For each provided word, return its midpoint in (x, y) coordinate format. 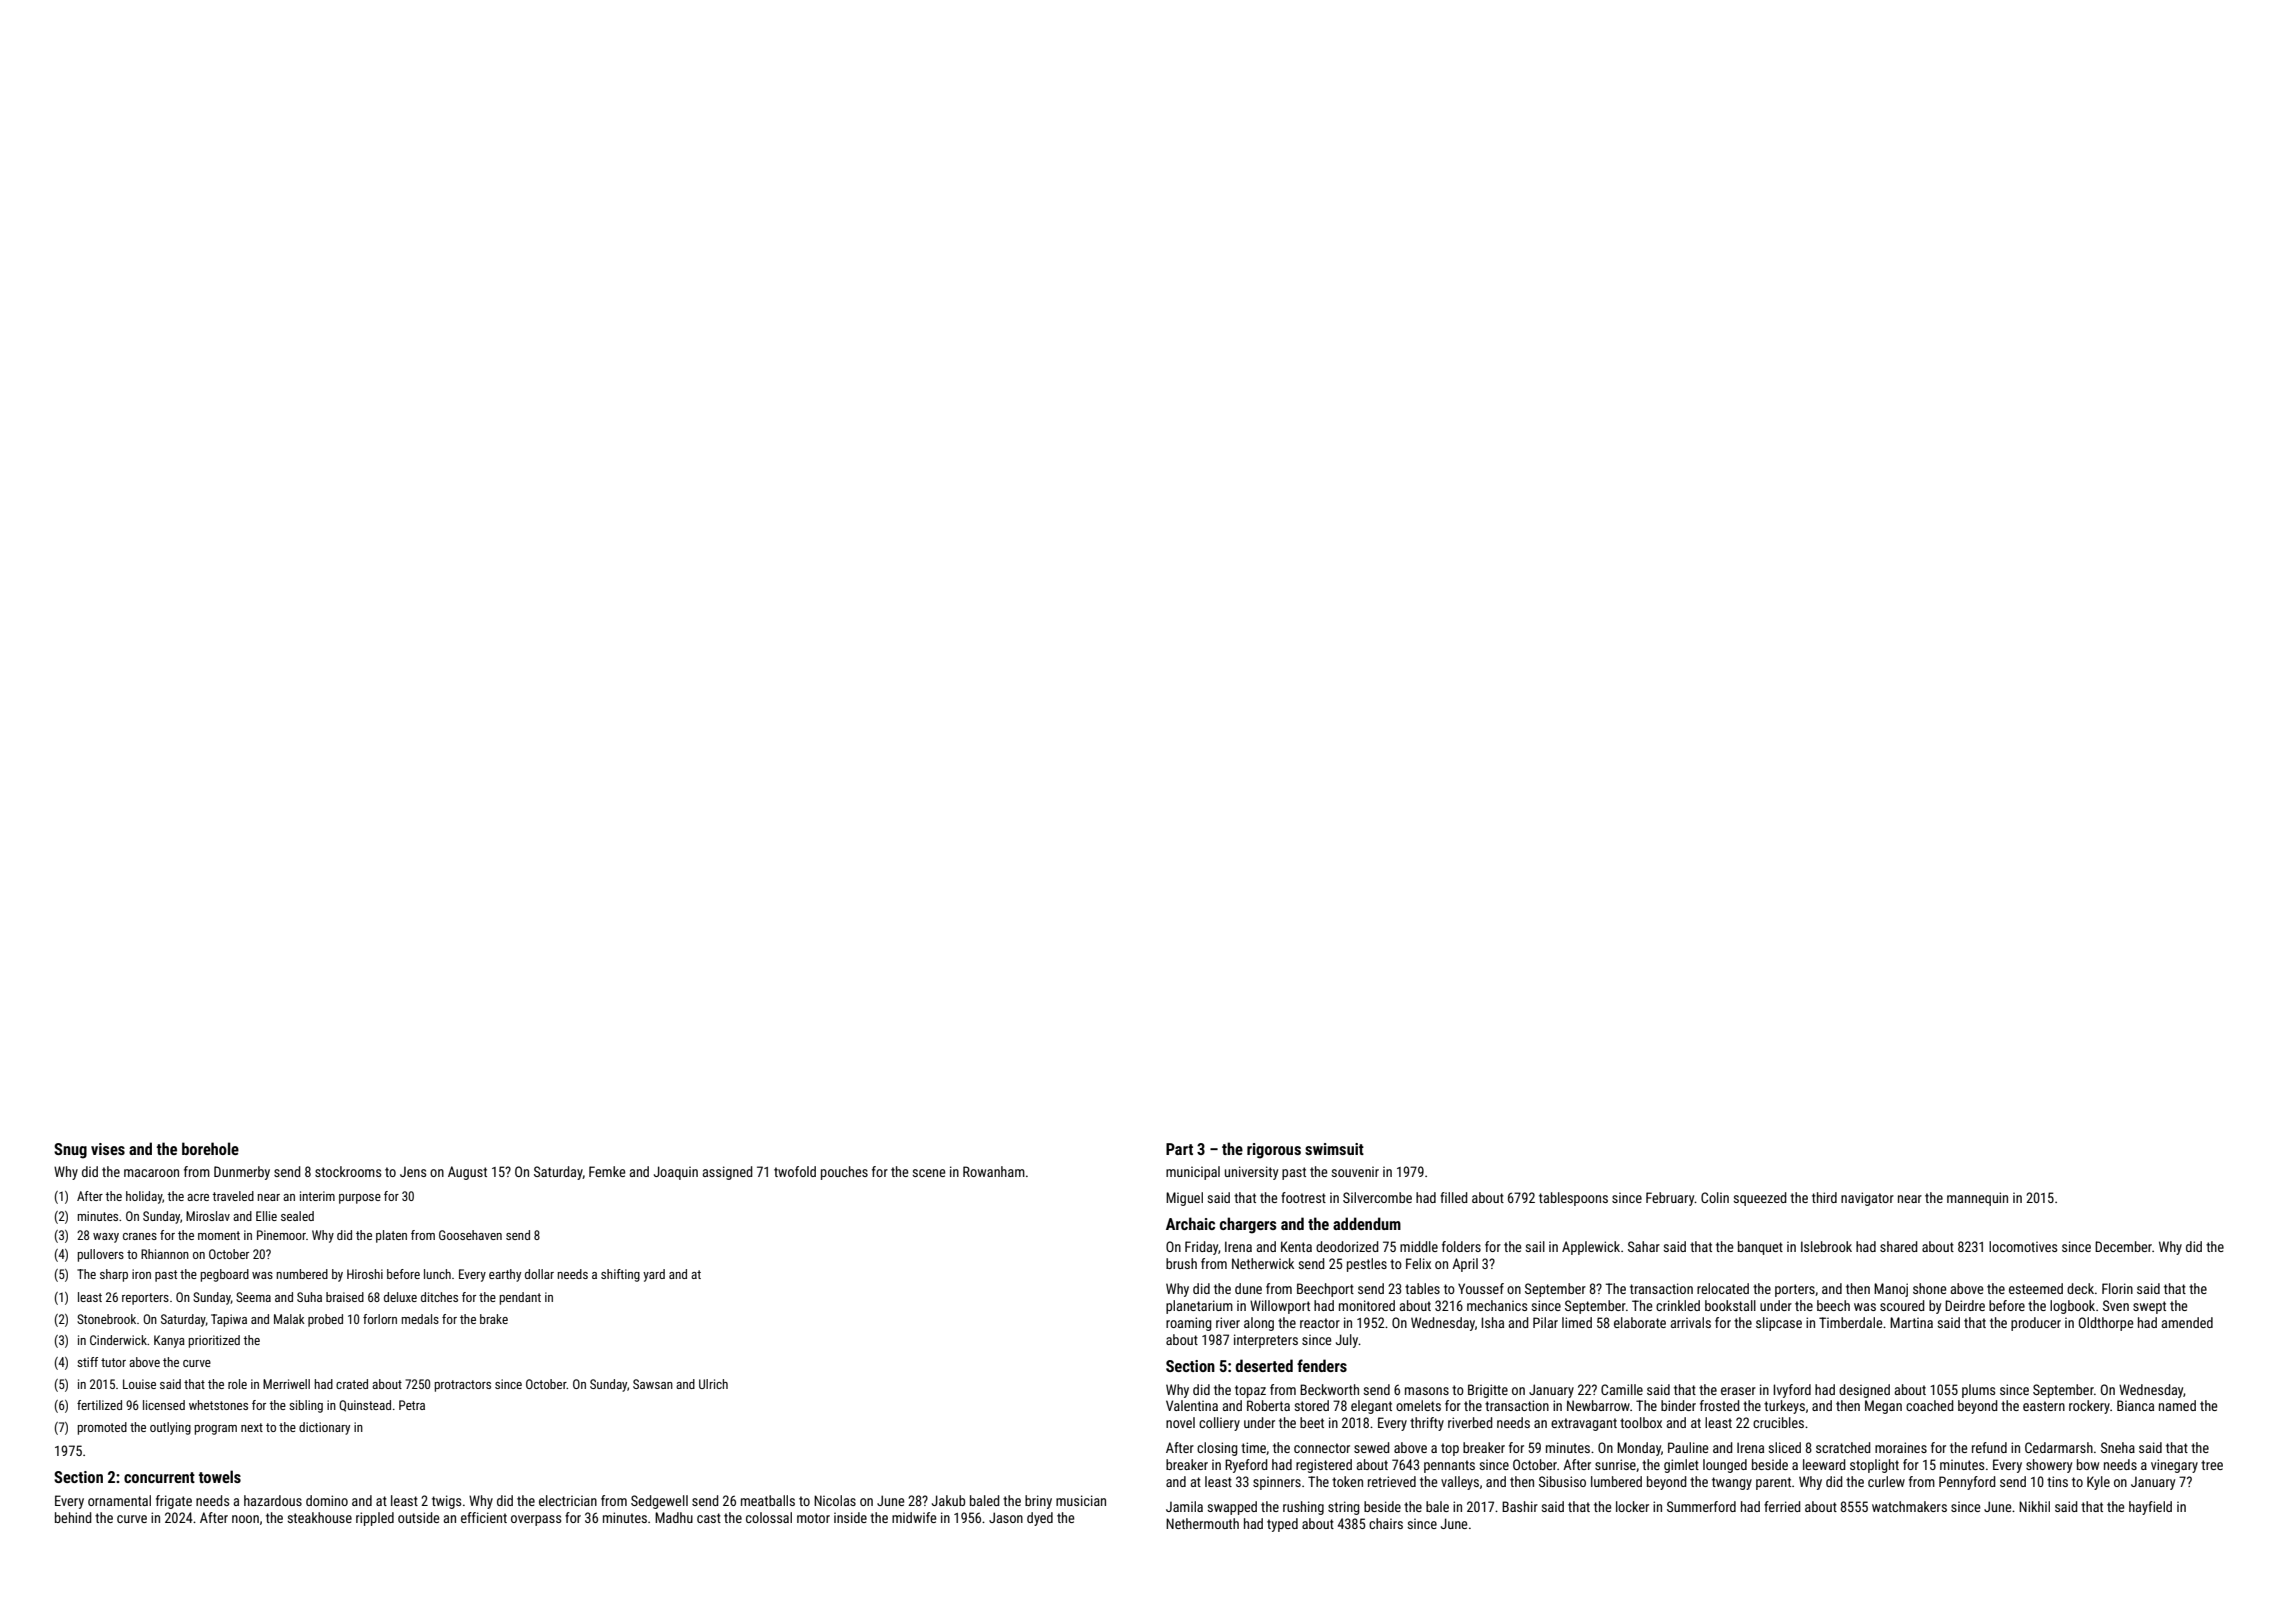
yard (654, 1275)
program (216, 1430)
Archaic (1190, 1223)
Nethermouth (1202, 1523)
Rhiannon (165, 1254)
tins (2057, 1481)
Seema (253, 1297)
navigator (1867, 1199)
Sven (2116, 1305)
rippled (375, 1519)
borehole (210, 1148)
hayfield (2150, 1508)
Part (1179, 1149)
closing (1217, 1449)
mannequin (1977, 1199)
